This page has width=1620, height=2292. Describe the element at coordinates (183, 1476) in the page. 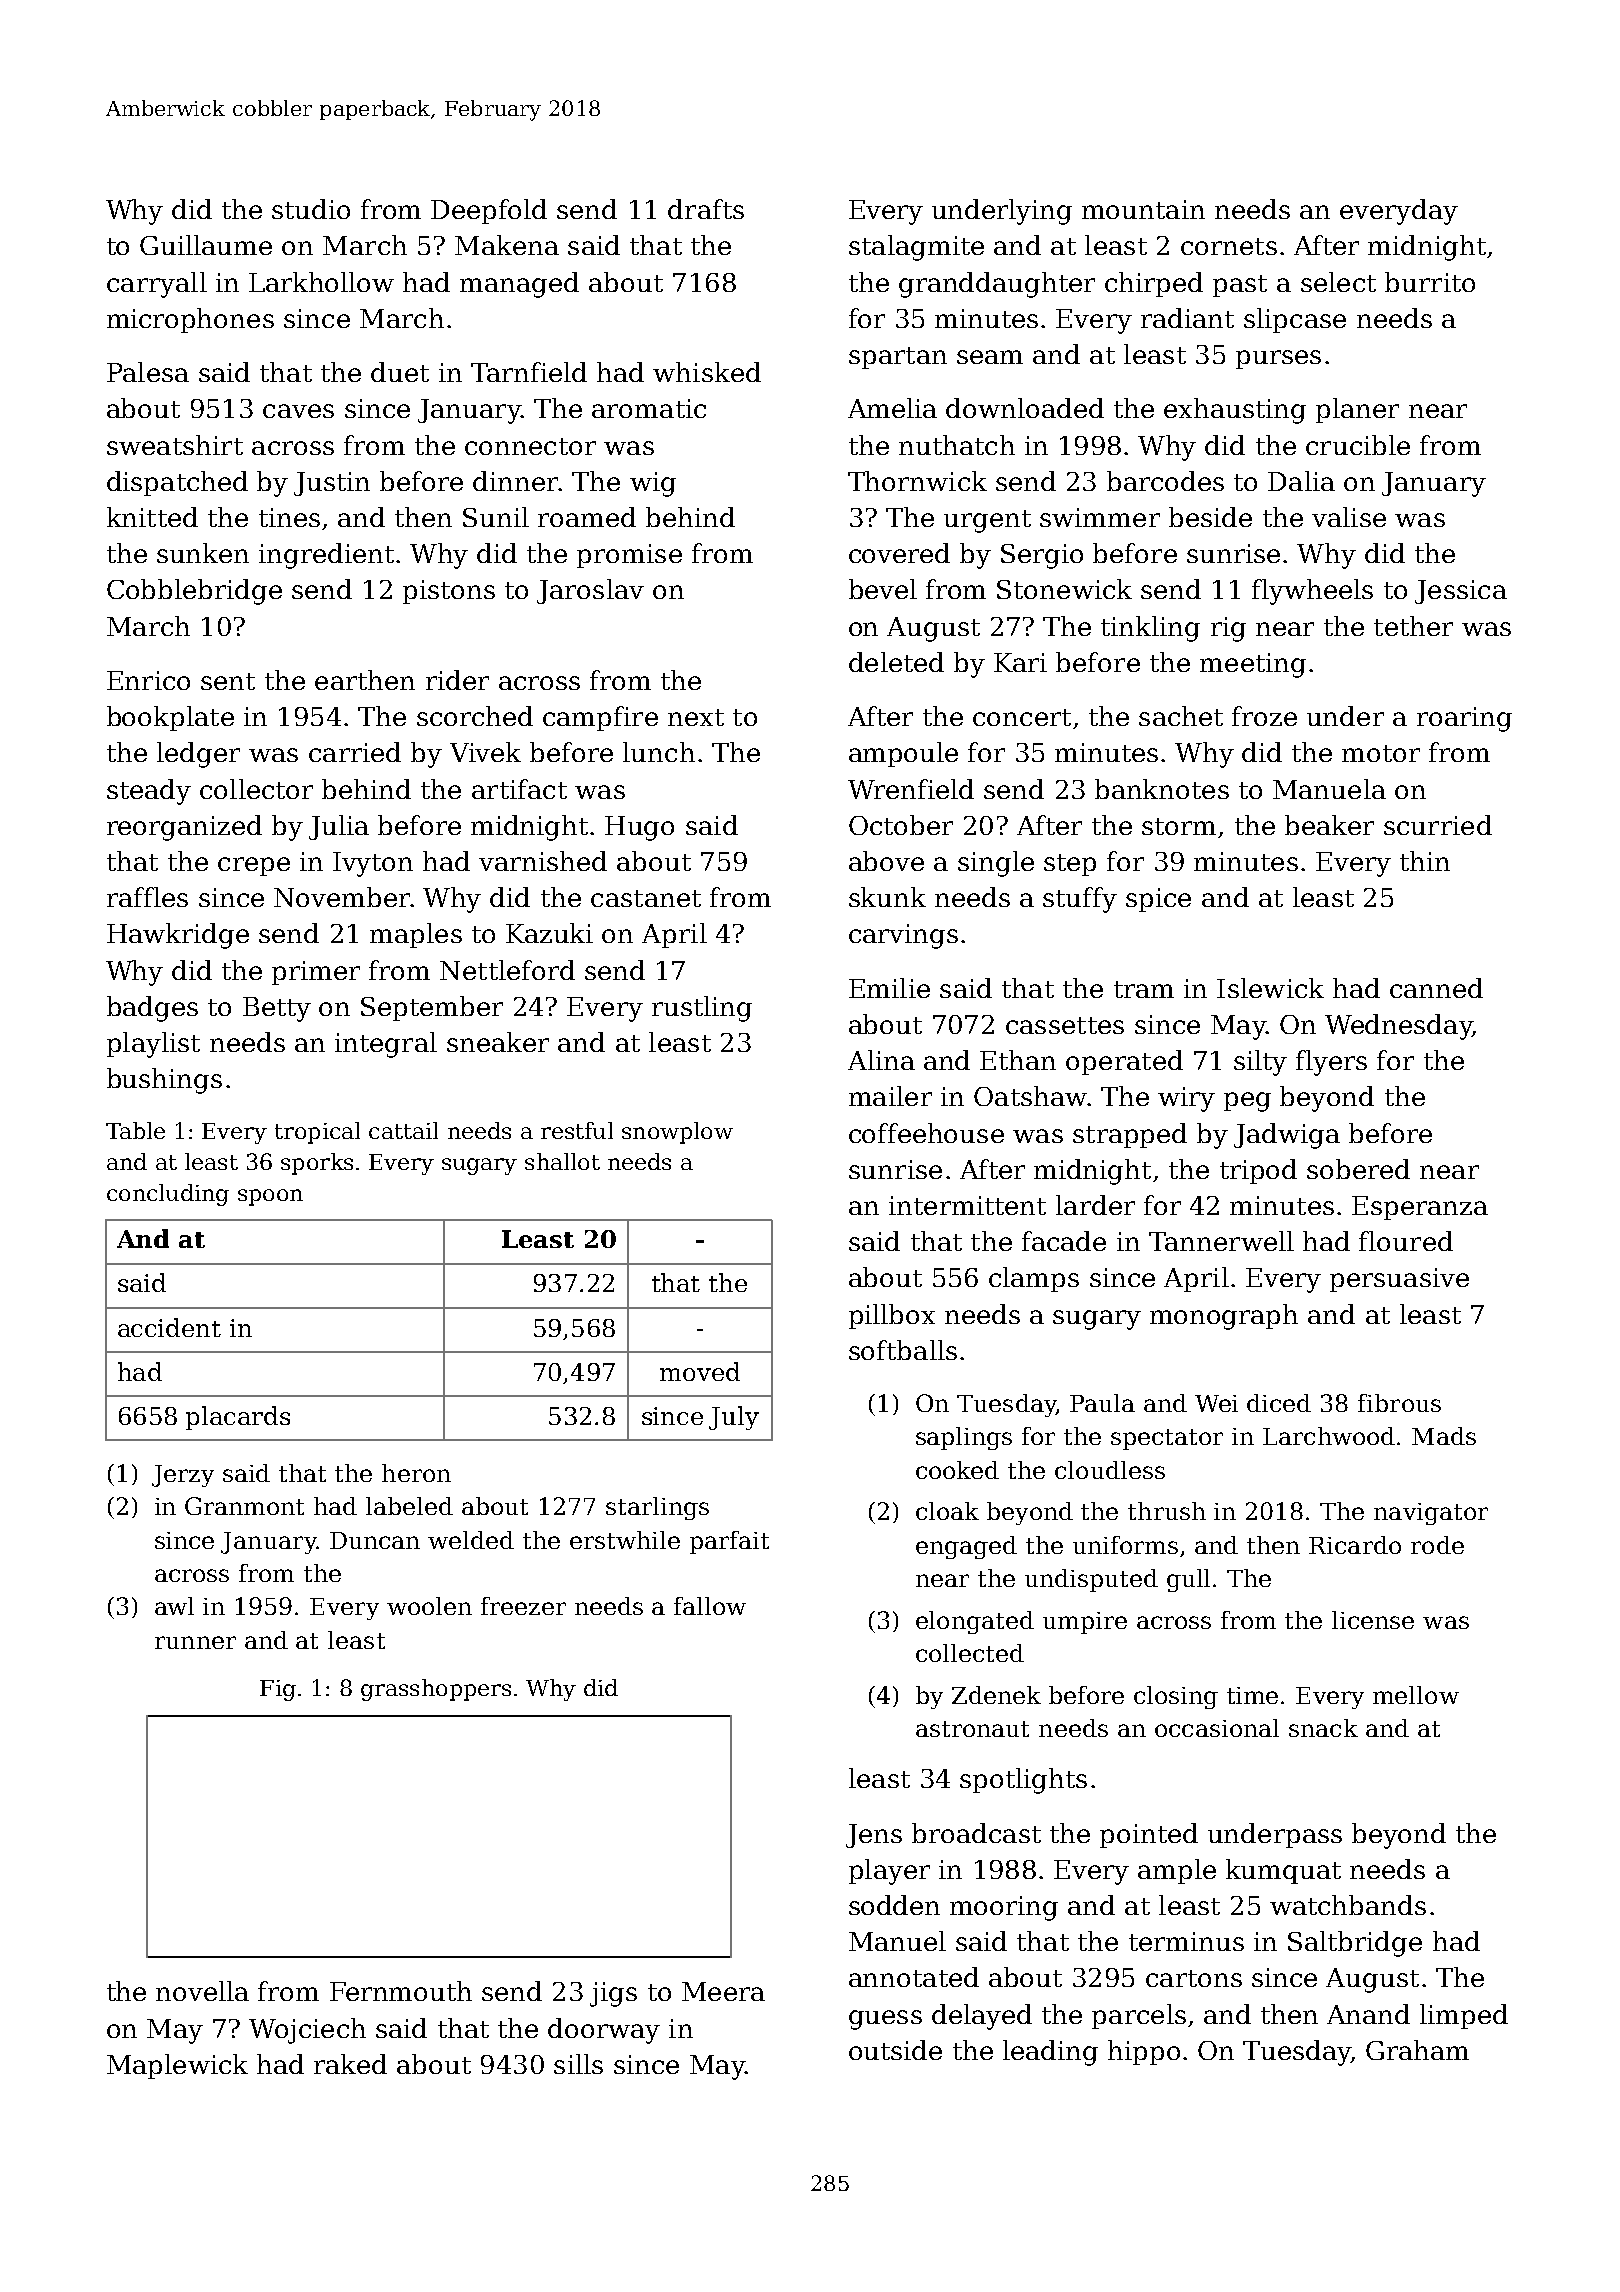

I see `Jerzy` at that location.
